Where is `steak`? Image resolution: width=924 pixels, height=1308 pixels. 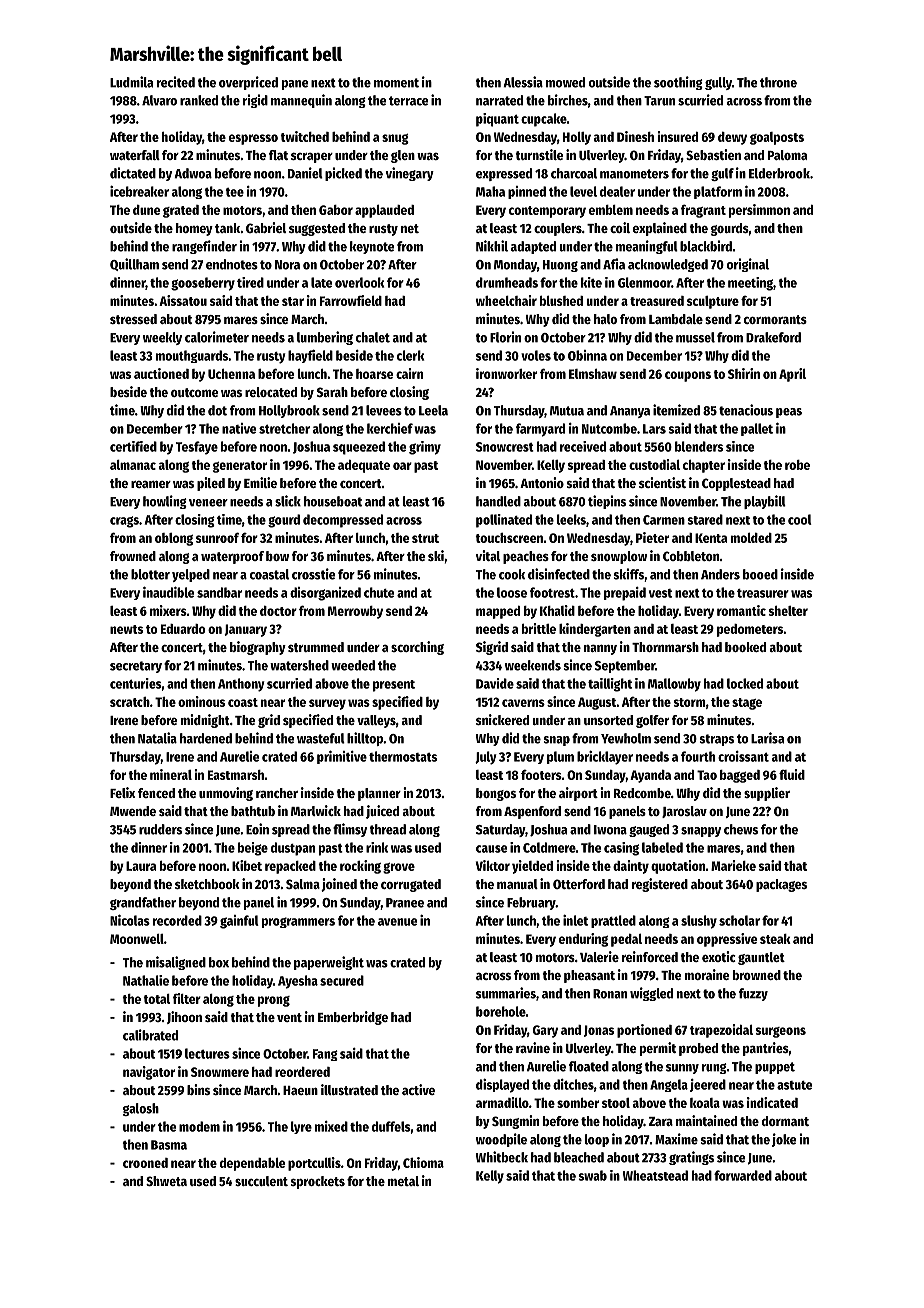
steak is located at coordinates (775, 939).
